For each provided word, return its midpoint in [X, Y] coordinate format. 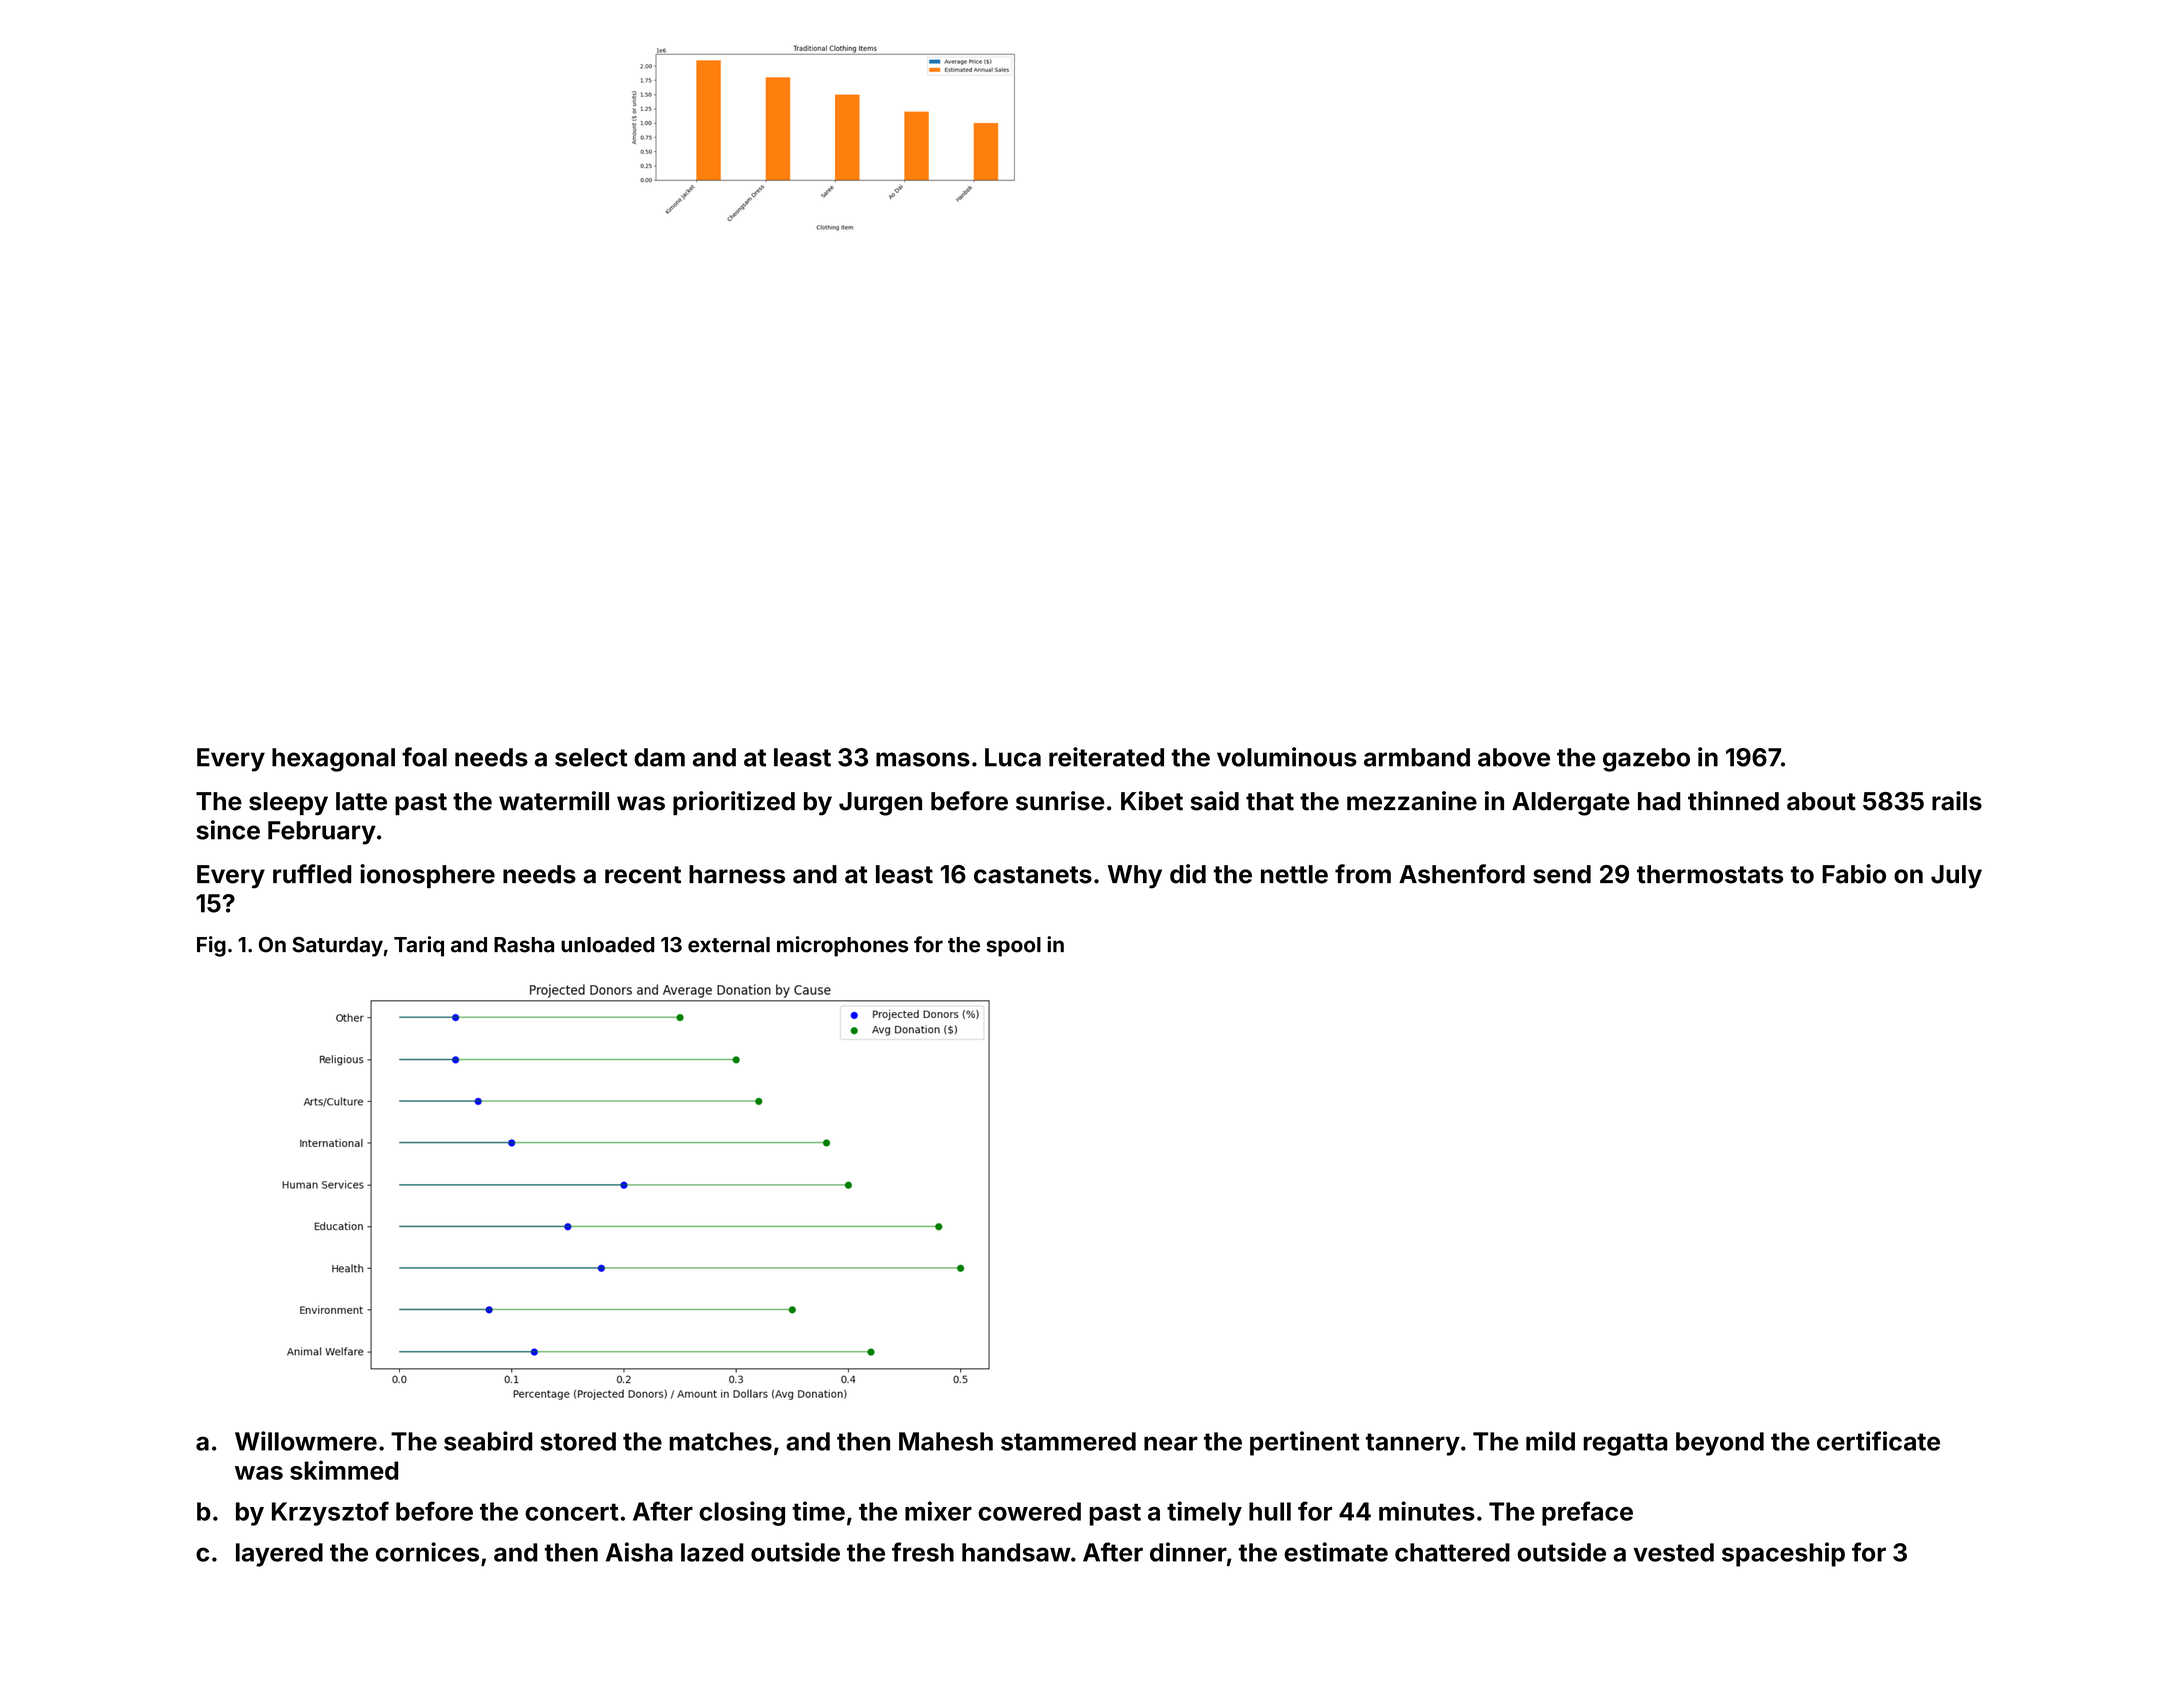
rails [1957, 801]
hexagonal [333, 760]
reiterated [1106, 757]
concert [572, 1512]
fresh [923, 1552]
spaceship [1783, 1554]
